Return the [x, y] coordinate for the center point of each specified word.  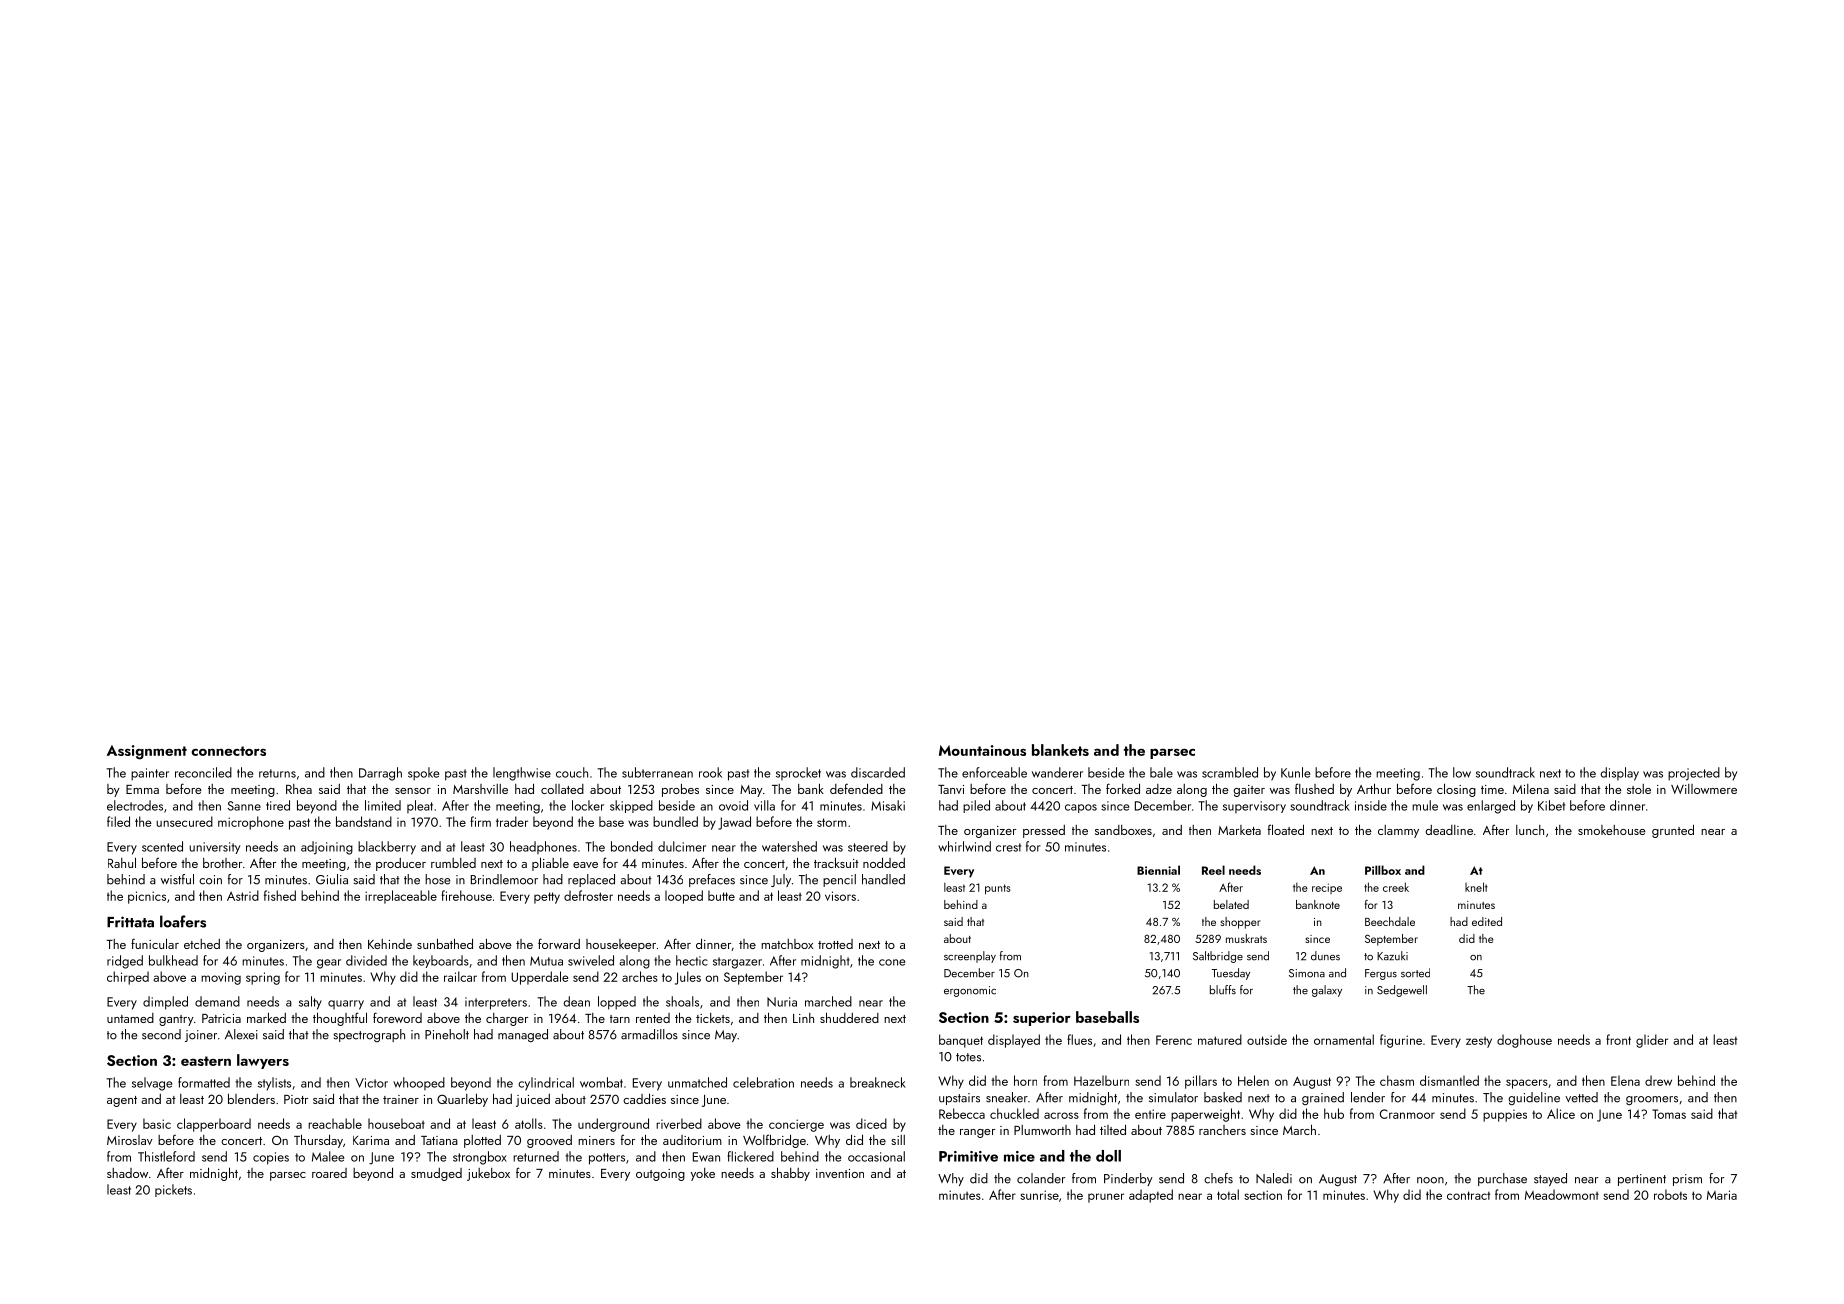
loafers [183, 921]
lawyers [263, 1061]
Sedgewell [1402, 991]
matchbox [787, 944]
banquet [961, 1041]
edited [1487, 921]
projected [1694, 774]
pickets [173, 1190]
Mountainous [982, 750]
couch [572, 772]
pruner [1106, 1198]
